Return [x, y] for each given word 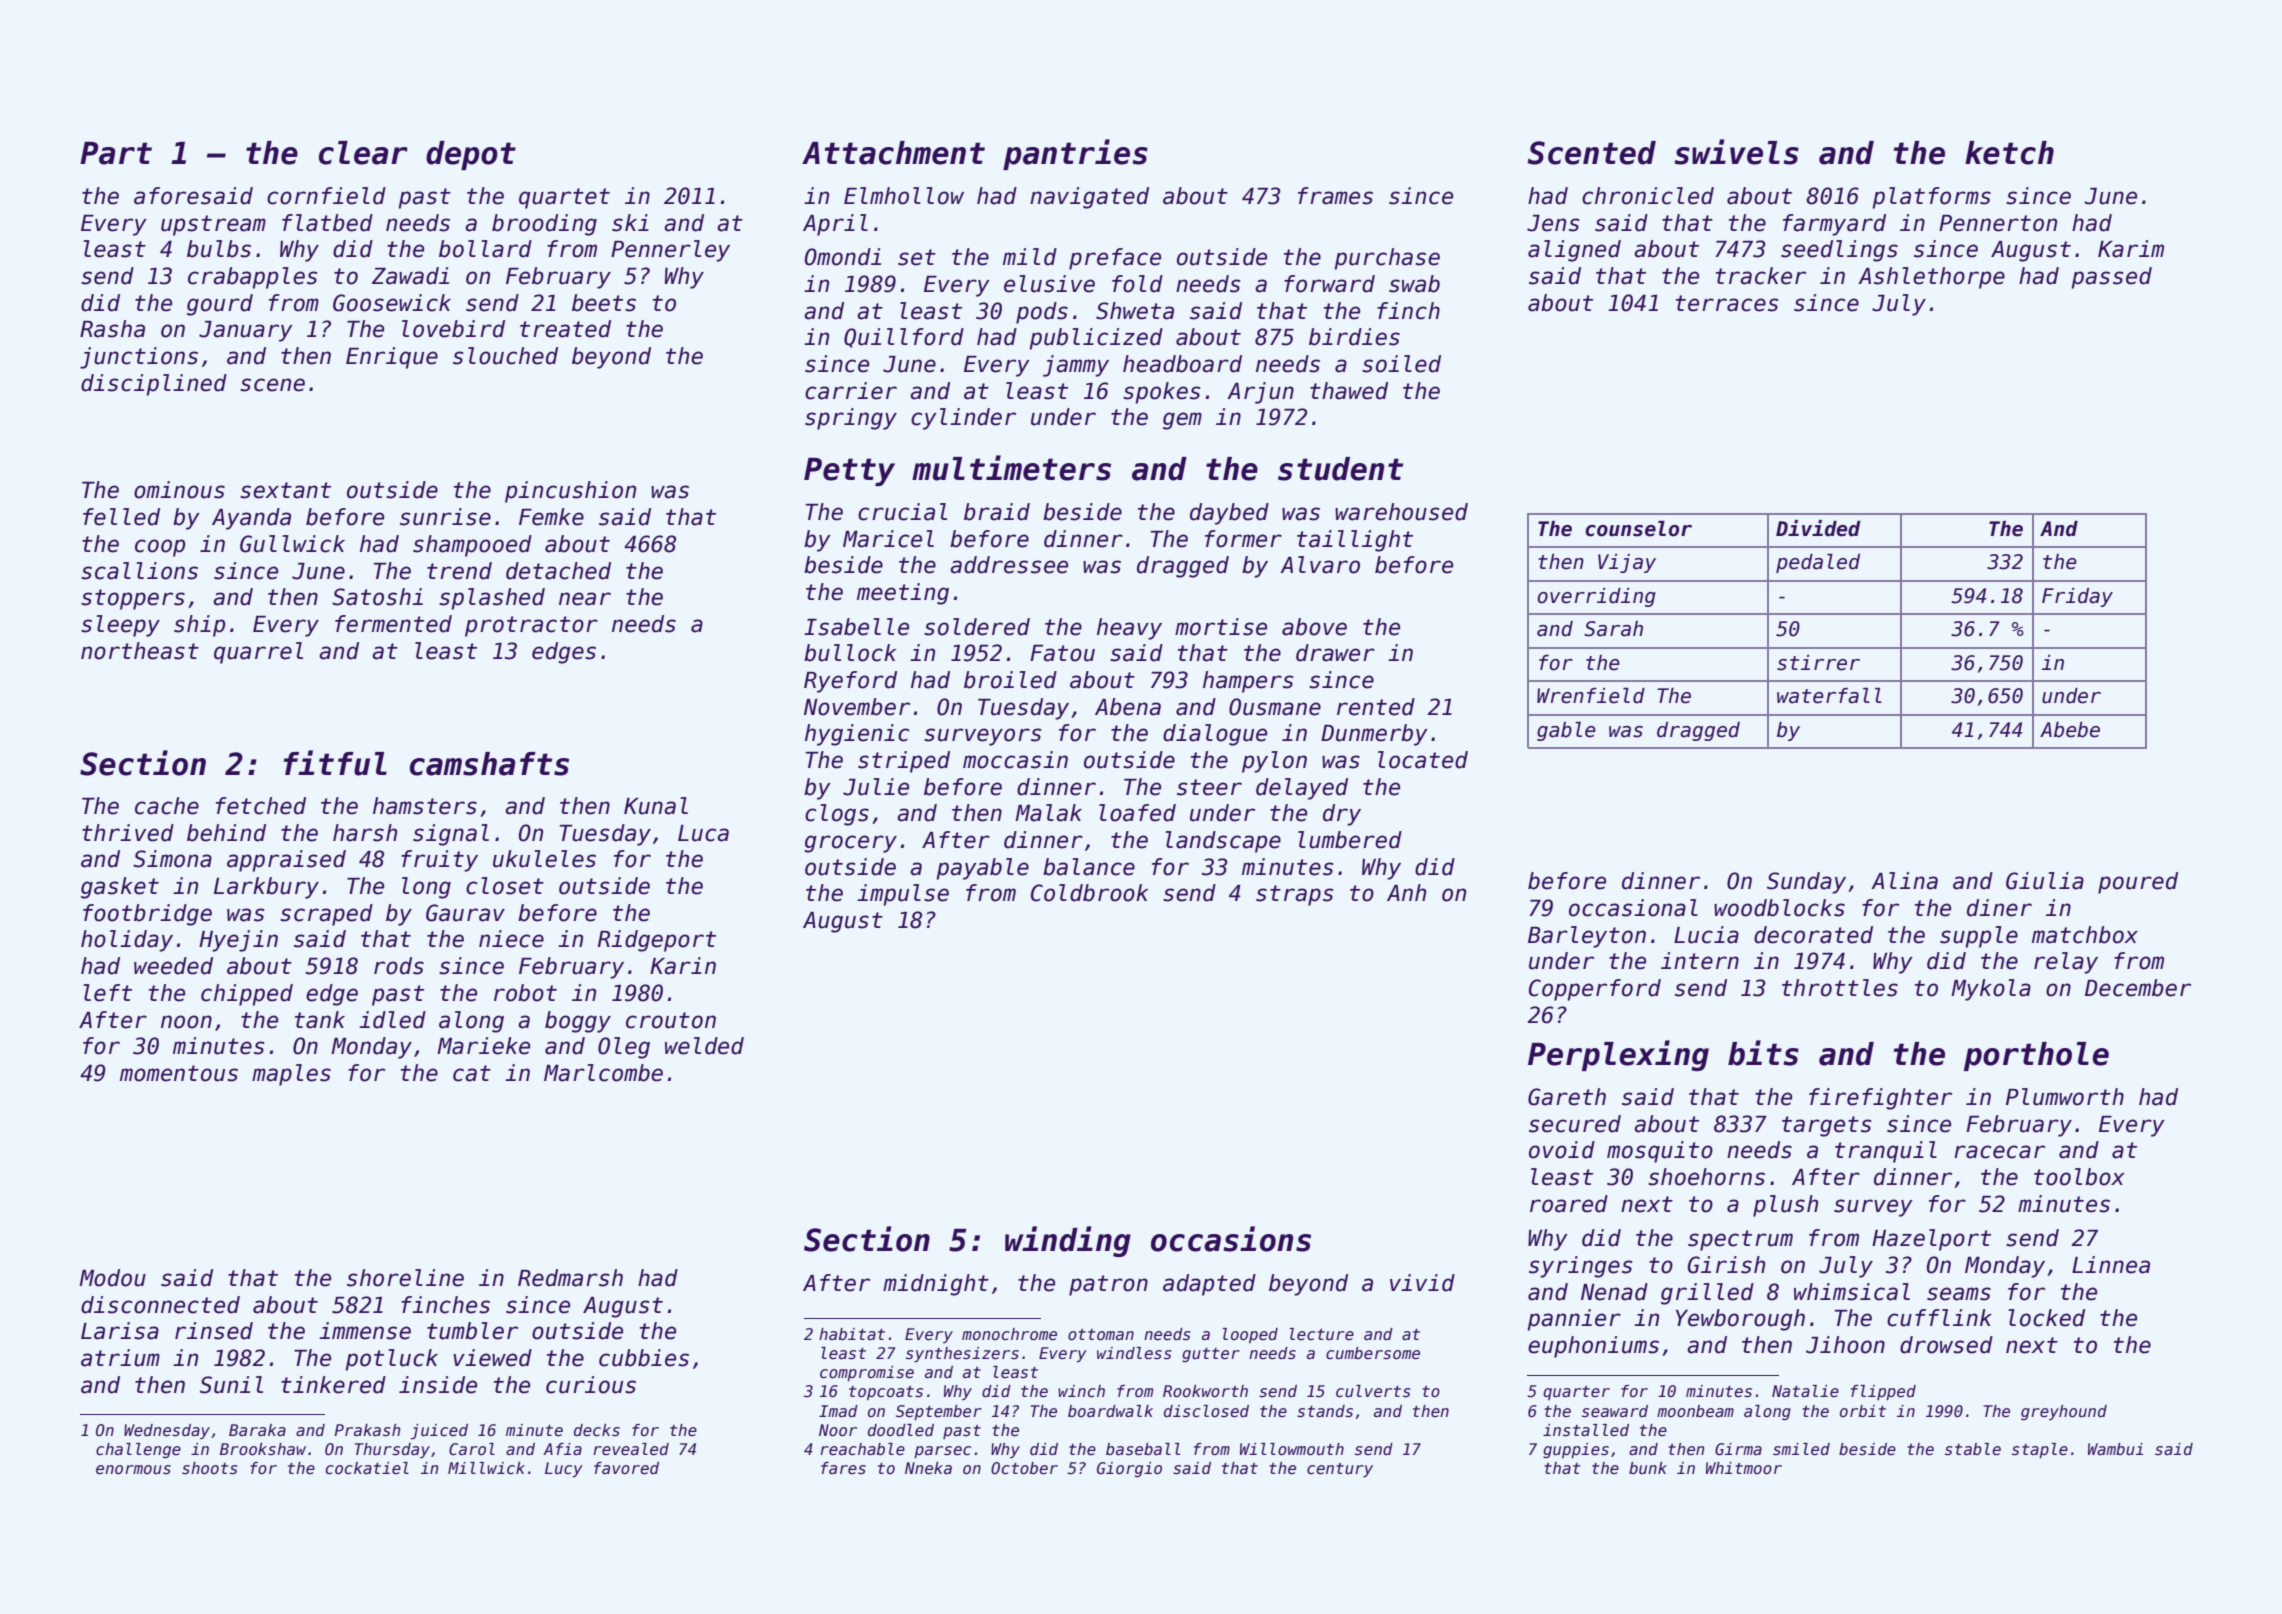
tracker [1761, 276]
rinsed [214, 1331]
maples [291, 1075]
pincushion [570, 492]
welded [704, 1046]
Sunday [1806, 883]
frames [1335, 196]
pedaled [1818, 563]
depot [471, 155]
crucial [902, 512]
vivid [1422, 1283]
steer [1209, 787]
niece [511, 939]
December [2138, 988]
